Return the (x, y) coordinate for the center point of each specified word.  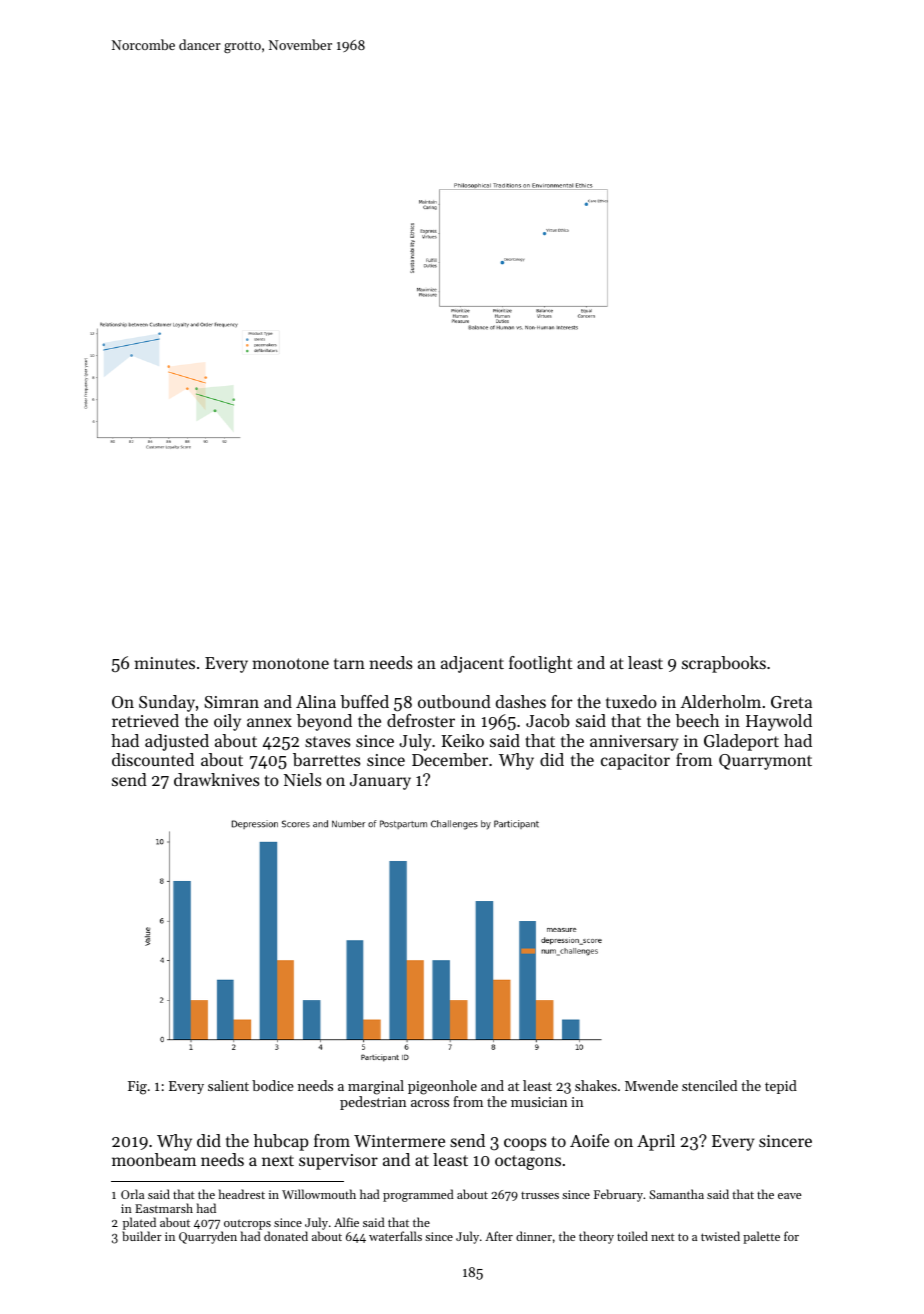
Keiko (462, 740)
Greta (791, 702)
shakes (596, 1085)
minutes (164, 663)
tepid (781, 1087)
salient (228, 1085)
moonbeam (154, 1159)
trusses (540, 1195)
